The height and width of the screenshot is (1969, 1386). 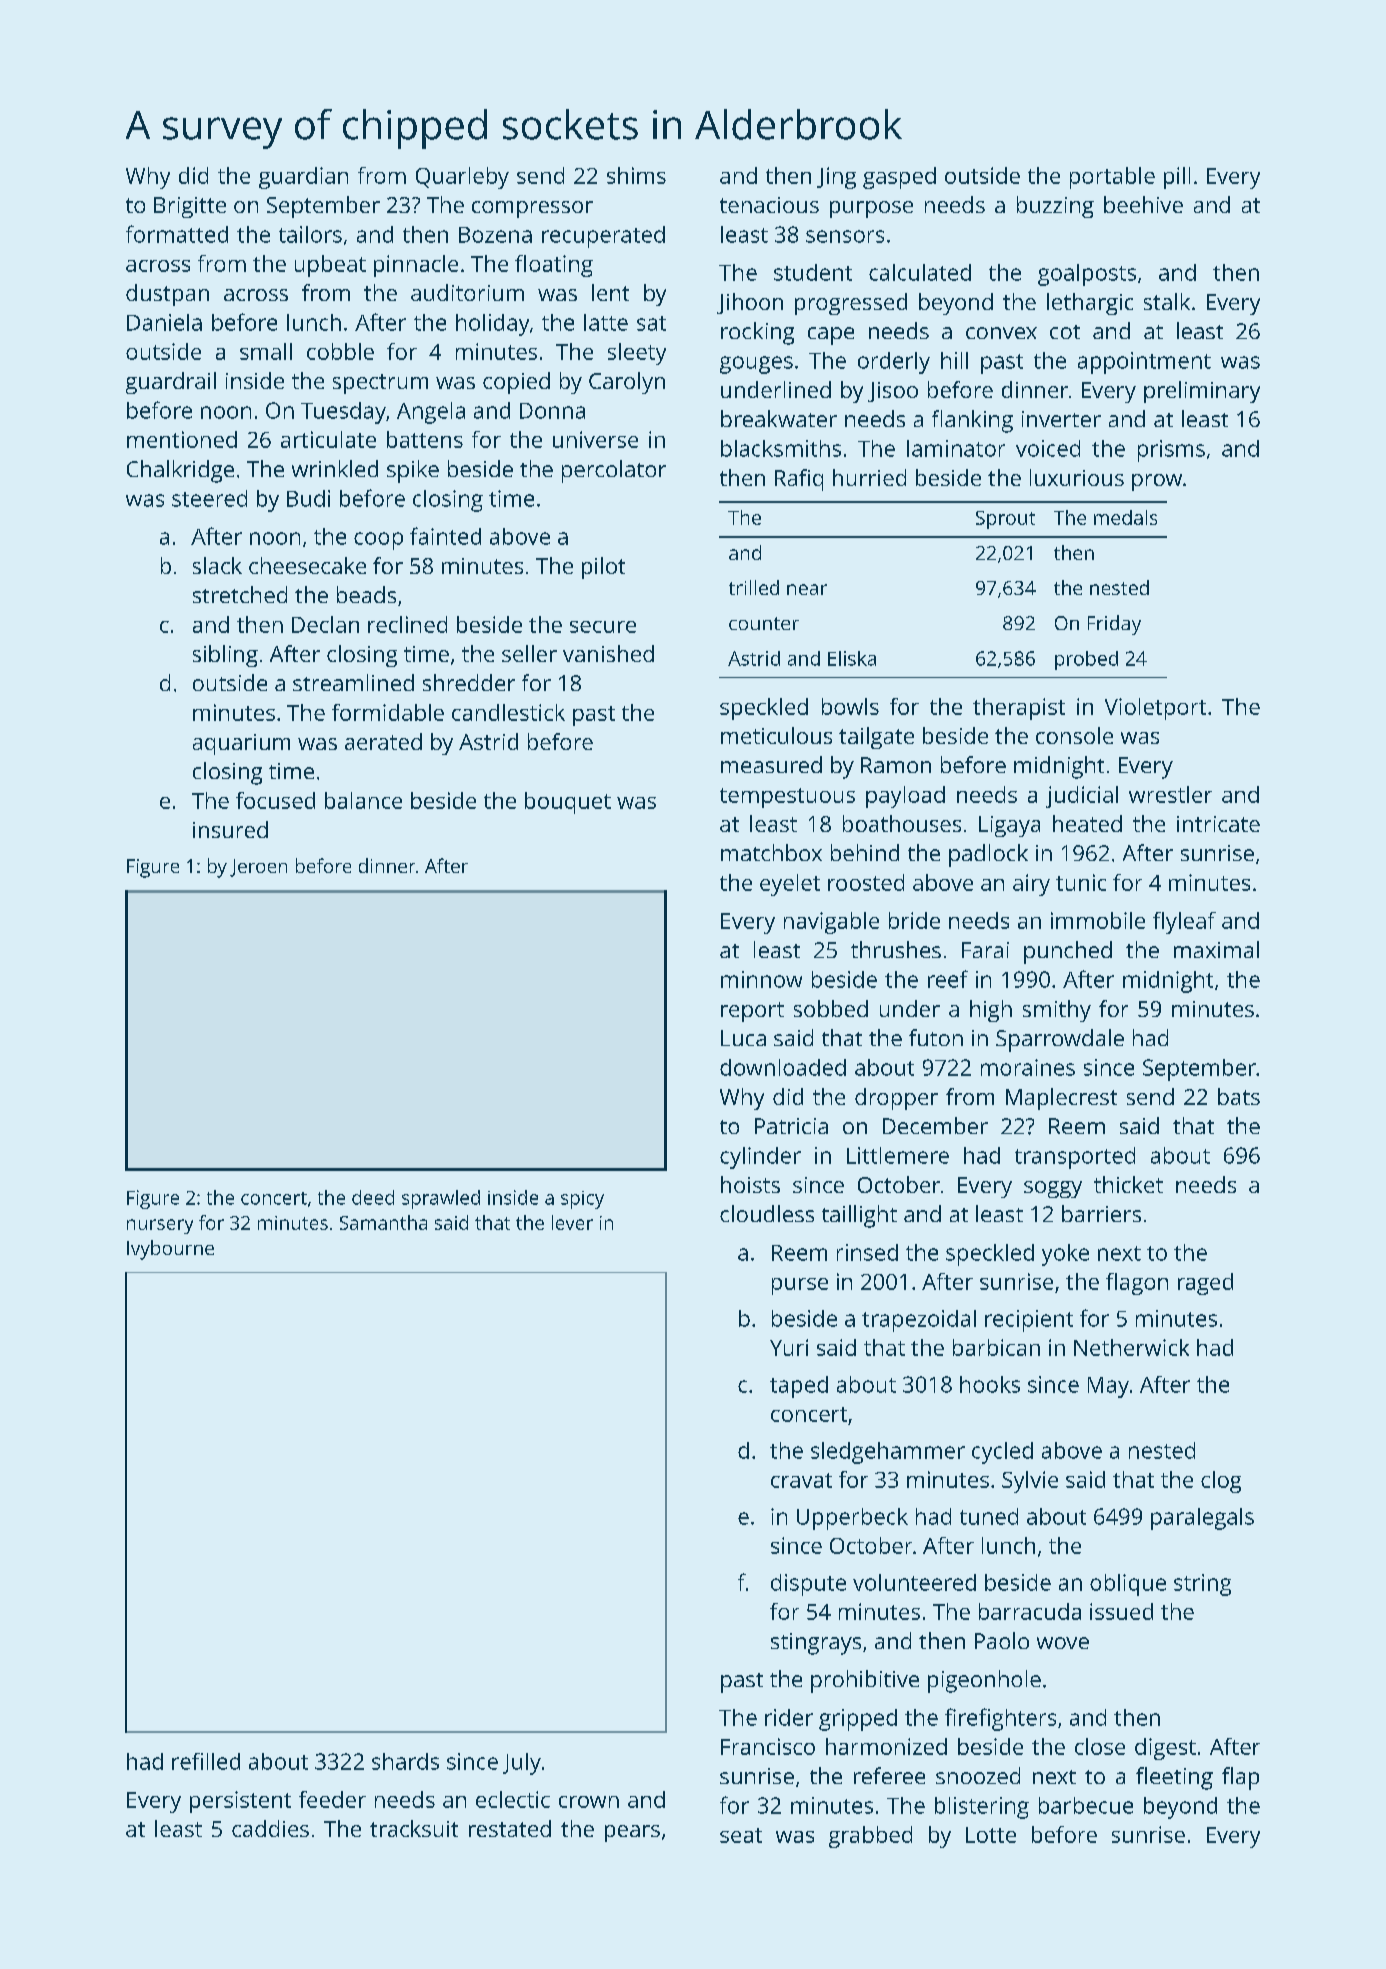 I want to click on shims, so click(x=636, y=175).
